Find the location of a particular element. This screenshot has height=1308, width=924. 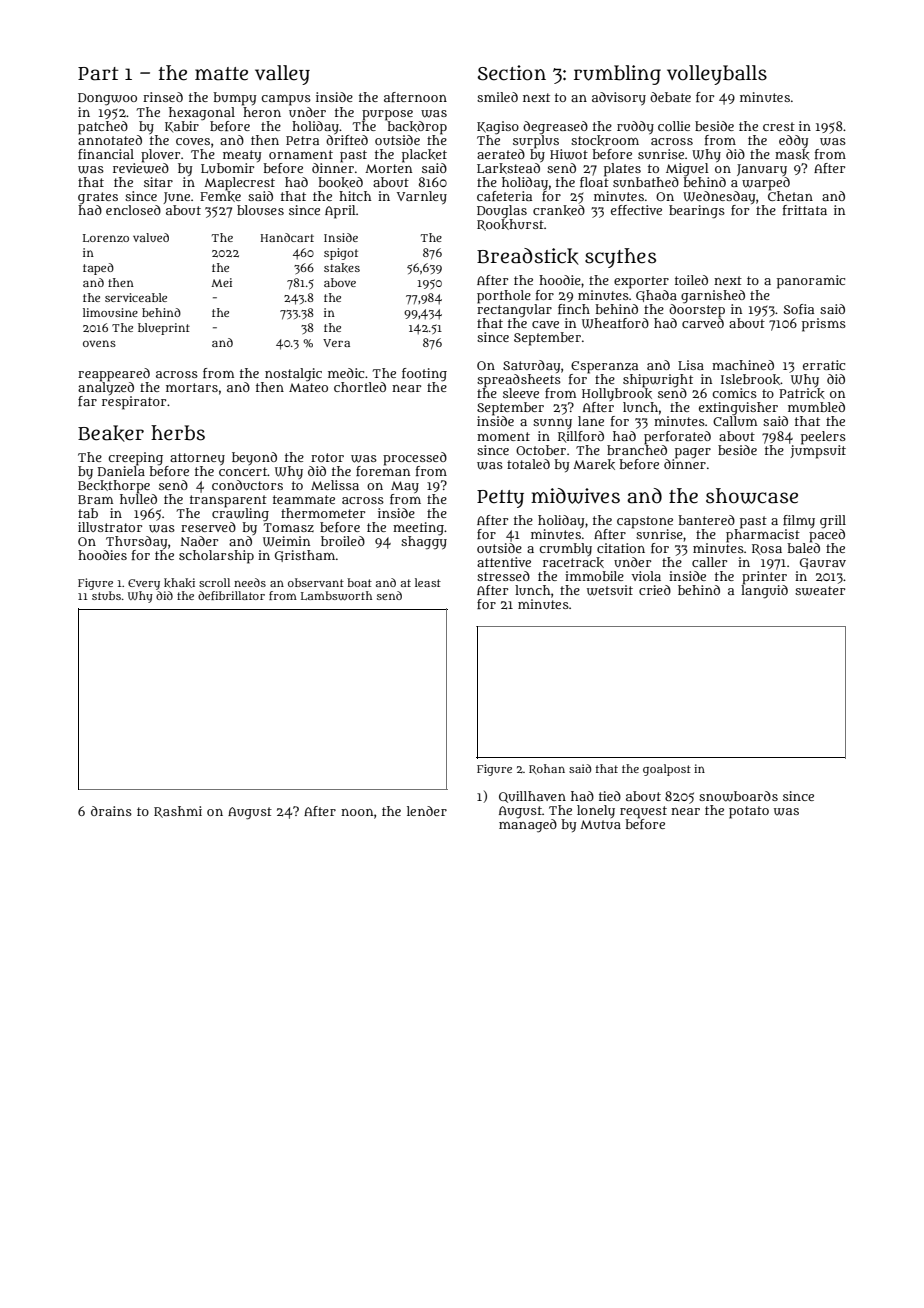

Section is located at coordinates (512, 73).
